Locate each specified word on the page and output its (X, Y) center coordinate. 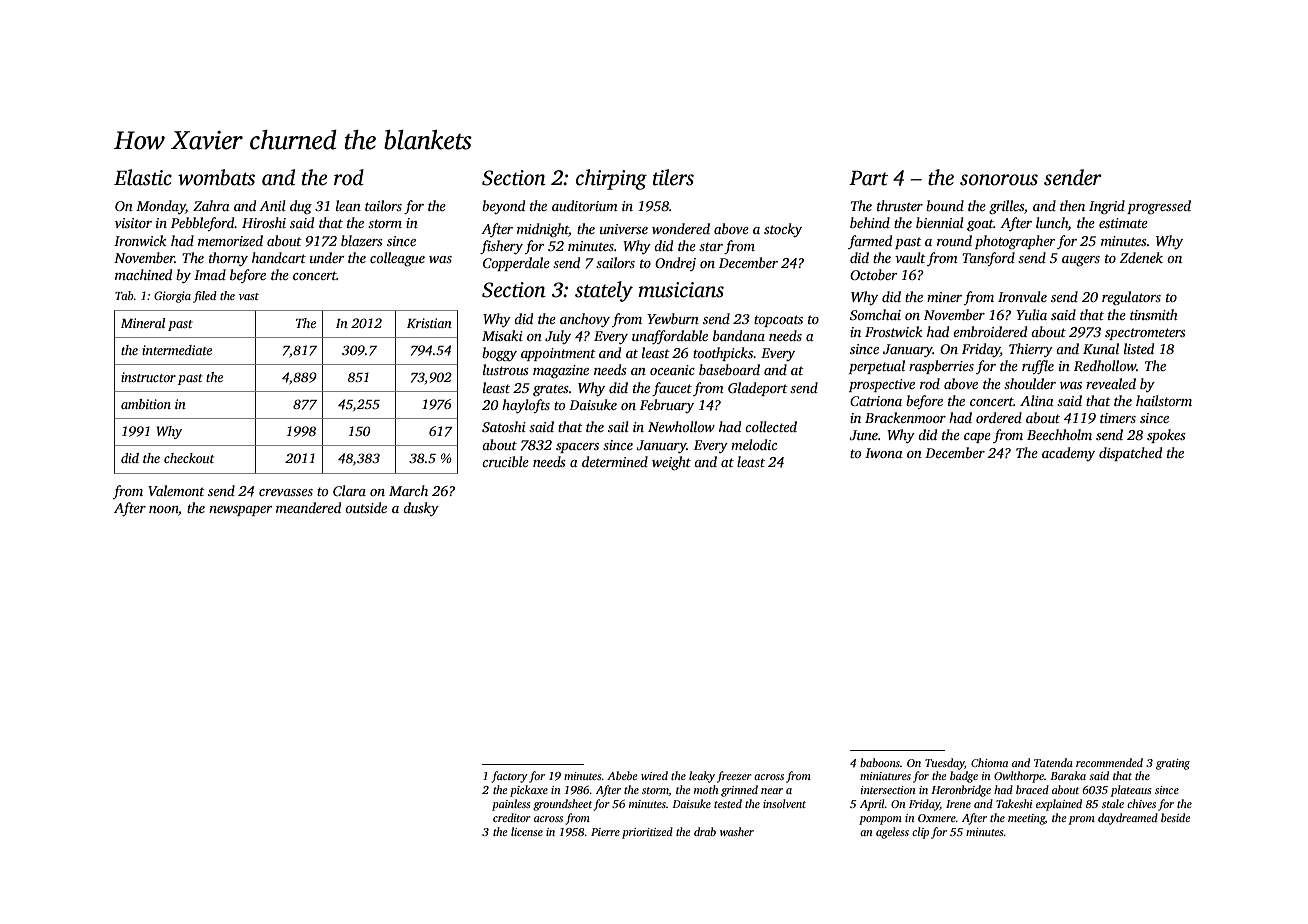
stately (604, 291)
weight (671, 463)
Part (868, 178)
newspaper (240, 511)
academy (1068, 454)
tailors (383, 205)
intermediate (177, 350)
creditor (512, 817)
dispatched (1130, 454)
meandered (308, 507)
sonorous (999, 180)
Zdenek (1141, 257)
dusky (421, 509)
